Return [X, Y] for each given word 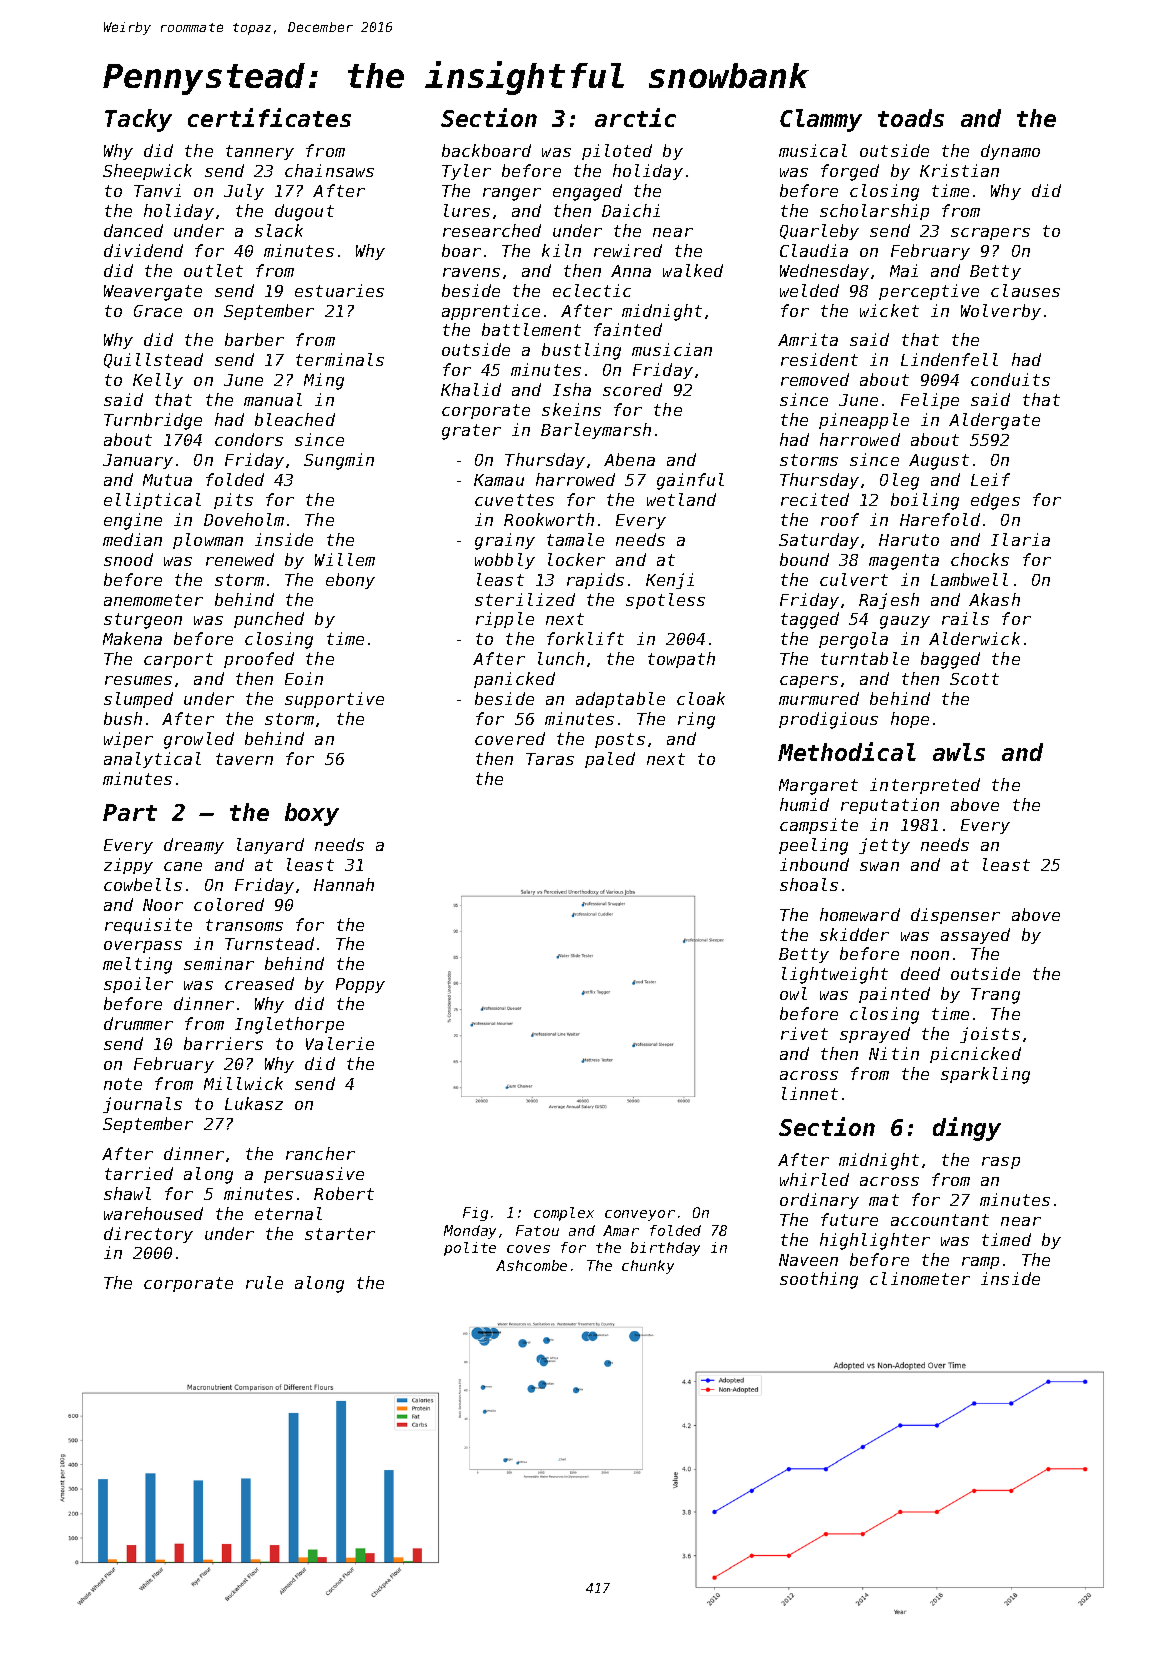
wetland [681, 499]
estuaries [339, 290]
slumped [138, 700]
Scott [974, 679]
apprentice [491, 312]
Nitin [894, 1053]
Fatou [537, 1230]
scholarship [874, 212]
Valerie [340, 1043]
